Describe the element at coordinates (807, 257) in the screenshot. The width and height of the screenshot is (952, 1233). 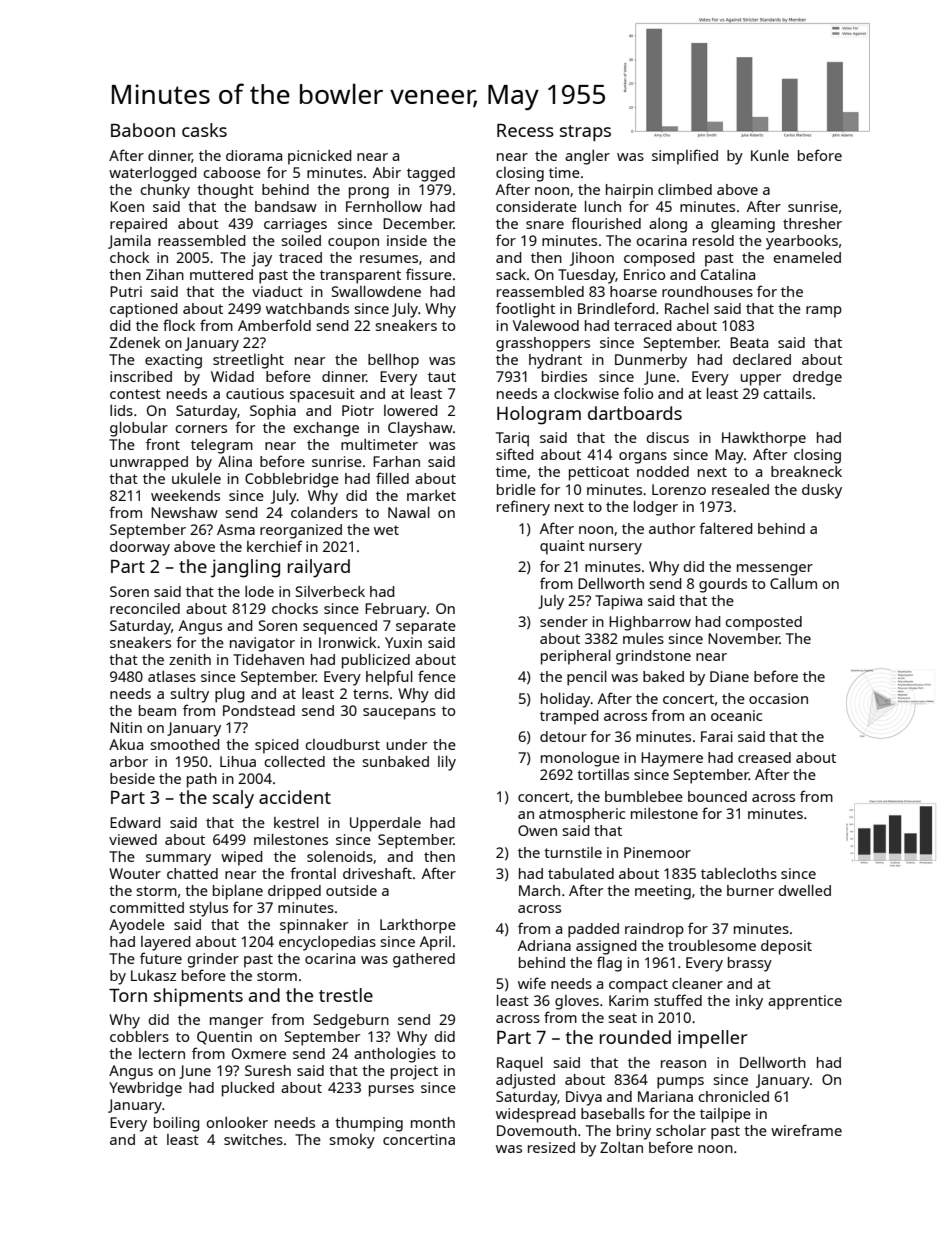
I see `enameled` at that location.
